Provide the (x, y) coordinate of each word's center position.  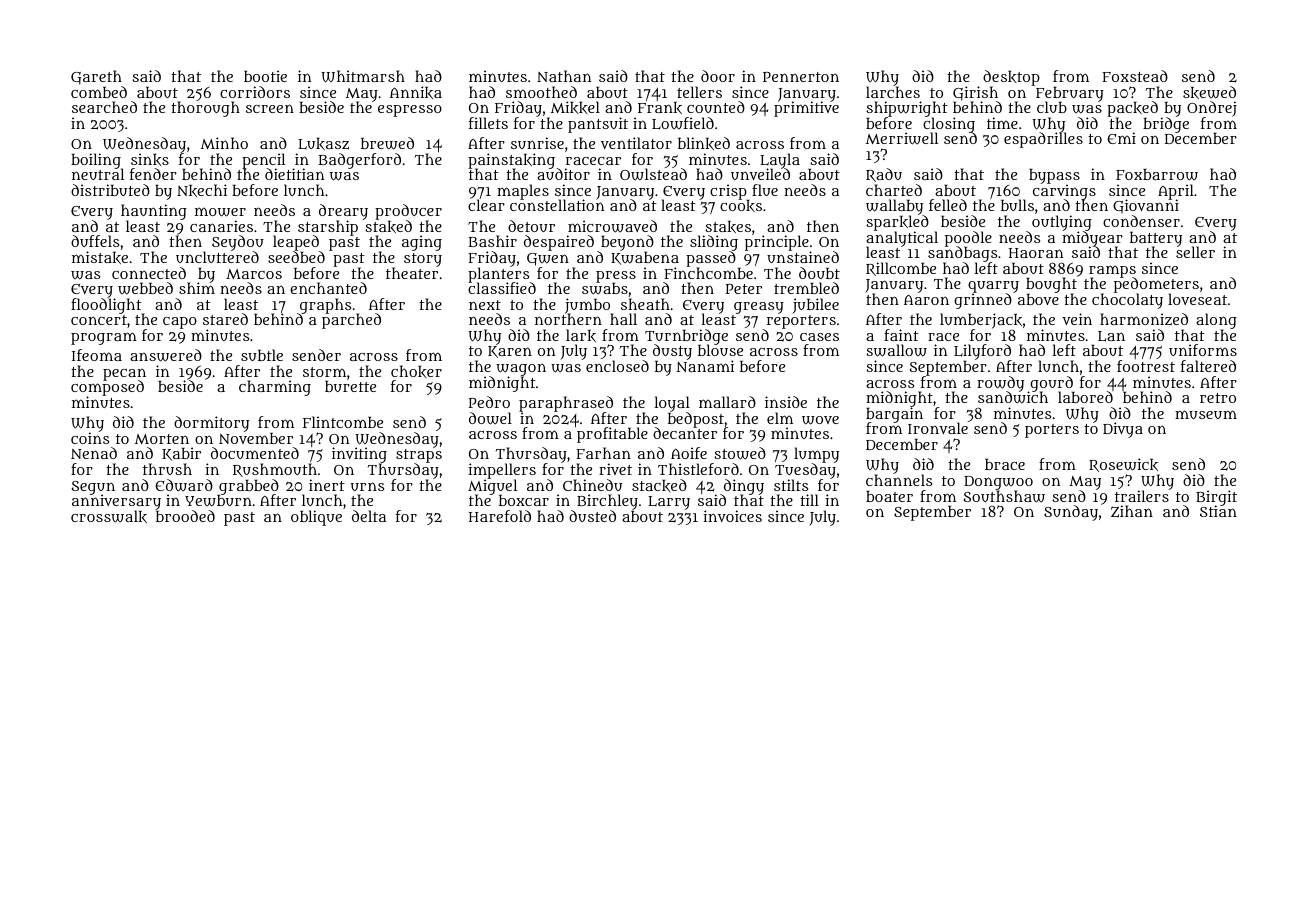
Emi (1121, 138)
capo (180, 323)
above (1038, 299)
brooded (185, 516)
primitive (806, 109)
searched (104, 107)
